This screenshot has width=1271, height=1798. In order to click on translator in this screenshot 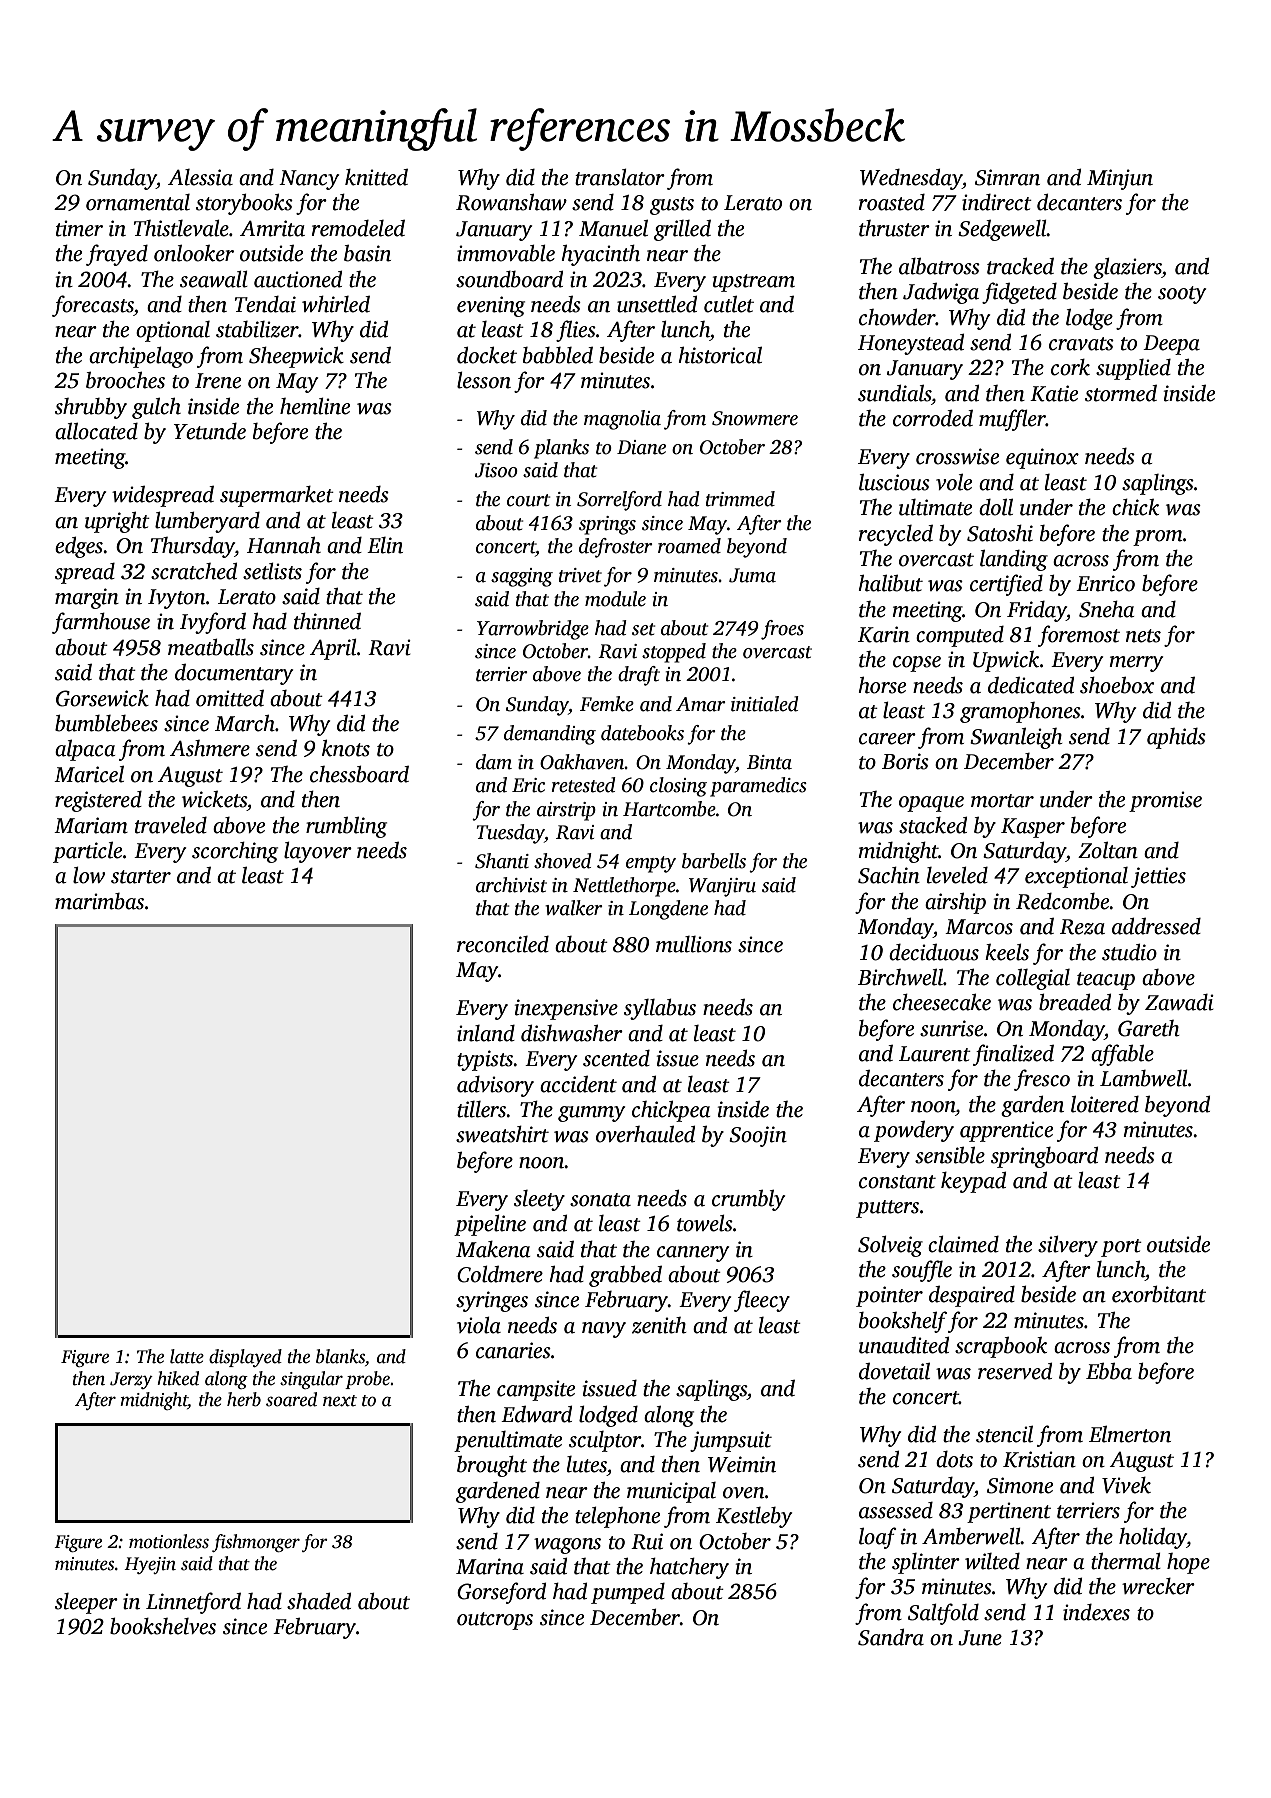, I will do `click(620, 177)`.
